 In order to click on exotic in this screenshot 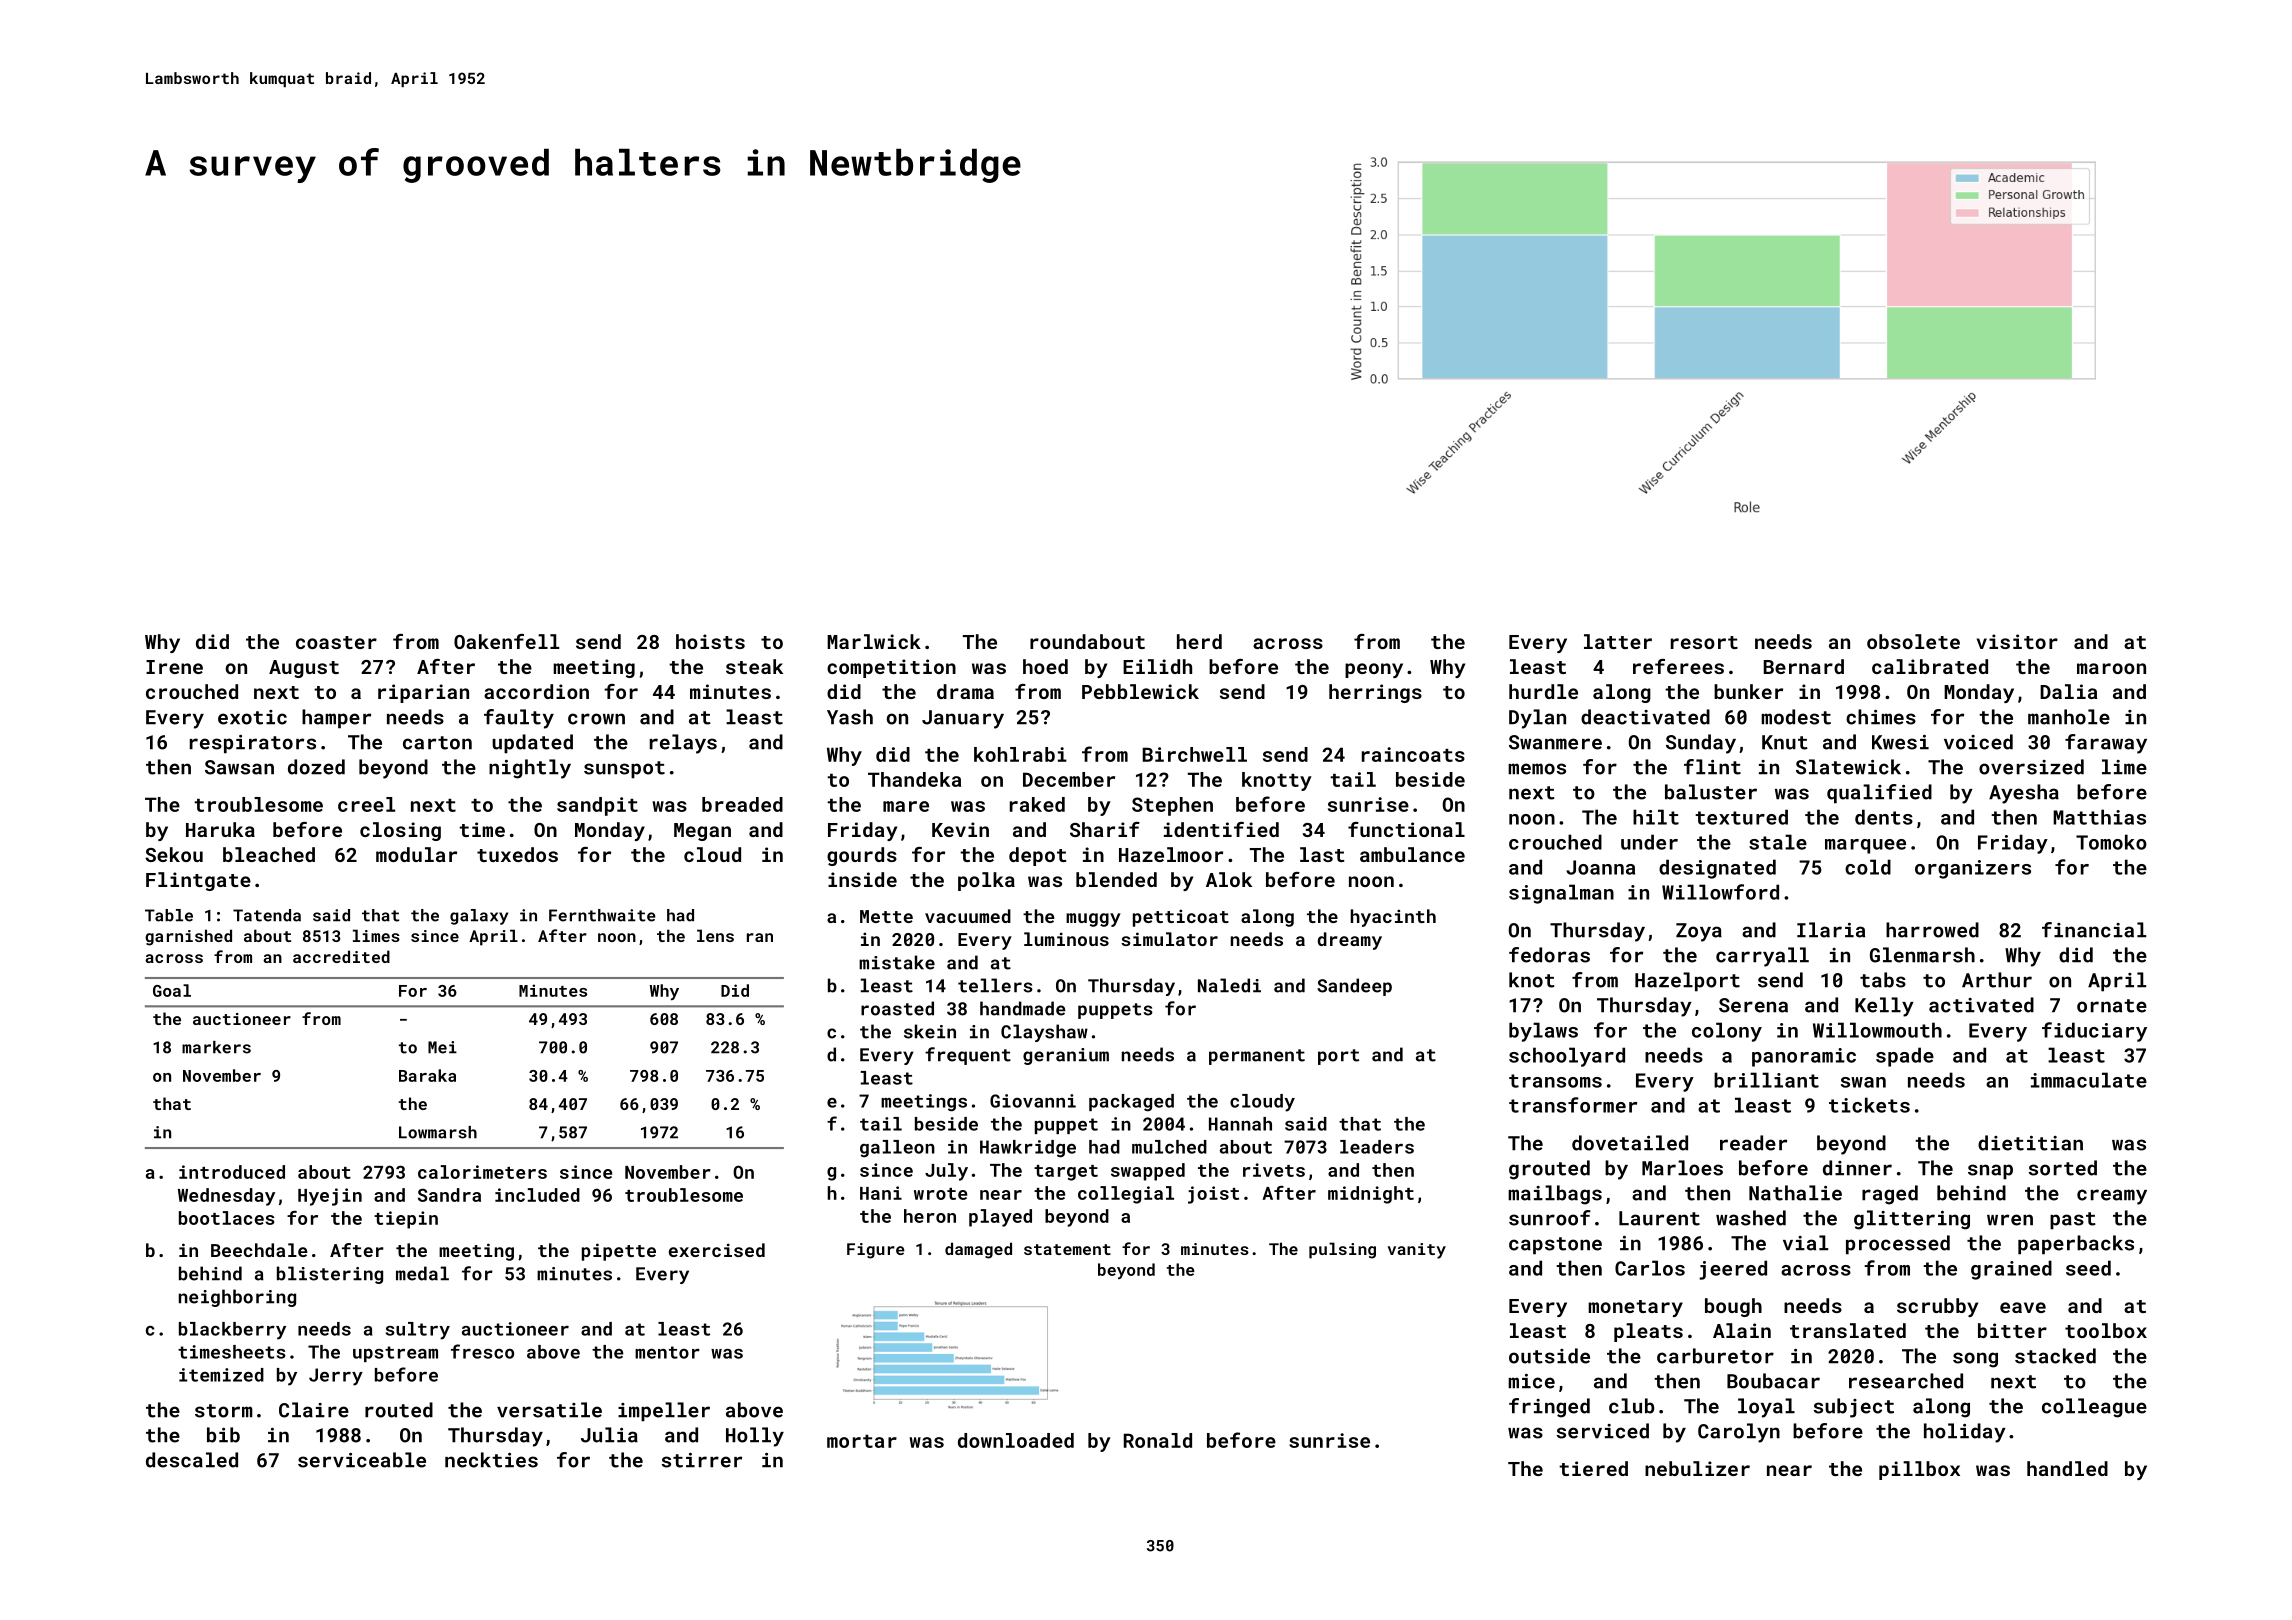, I will do `click(252, 717)`.
